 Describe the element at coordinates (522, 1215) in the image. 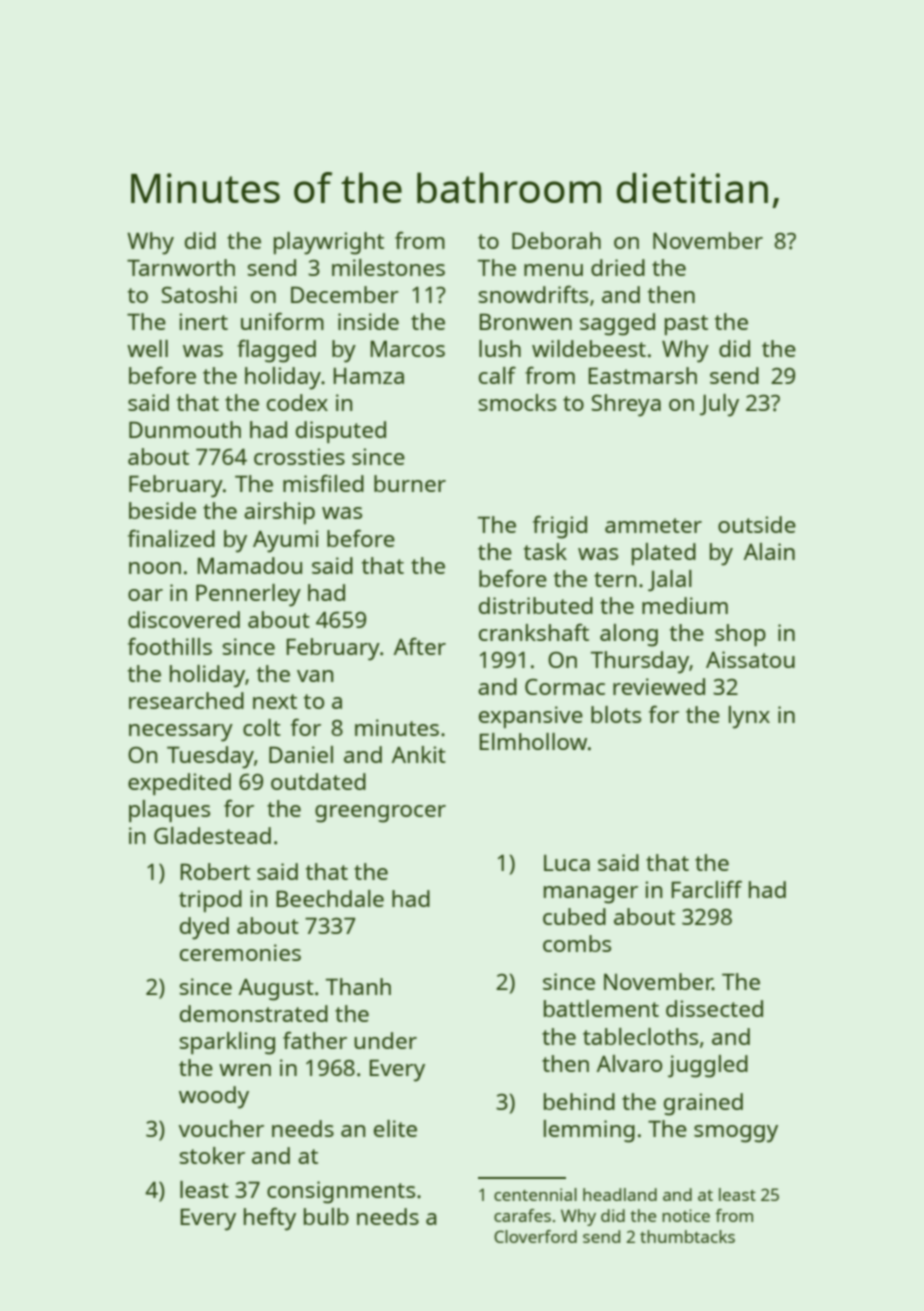

I see `carafes` at that location.
